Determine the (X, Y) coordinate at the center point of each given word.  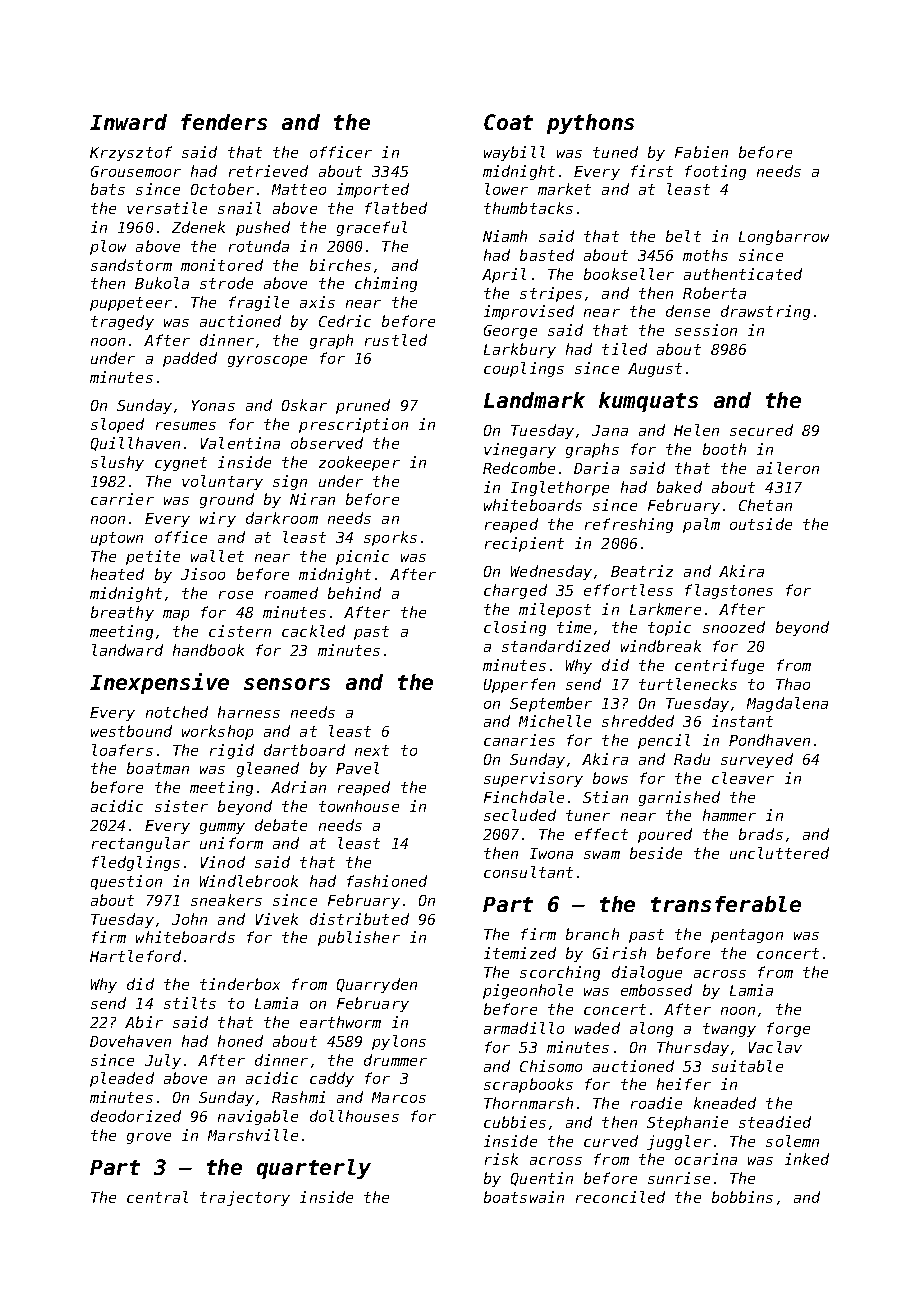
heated (117, 574)
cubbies (515, 1122)
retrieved (268, 171)
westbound (131, 731)
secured (761, 430)
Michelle (555, 721)
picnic (362, 557)
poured (665, 835)
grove (149, 1138)
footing (715, 172)
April (504, 275)
